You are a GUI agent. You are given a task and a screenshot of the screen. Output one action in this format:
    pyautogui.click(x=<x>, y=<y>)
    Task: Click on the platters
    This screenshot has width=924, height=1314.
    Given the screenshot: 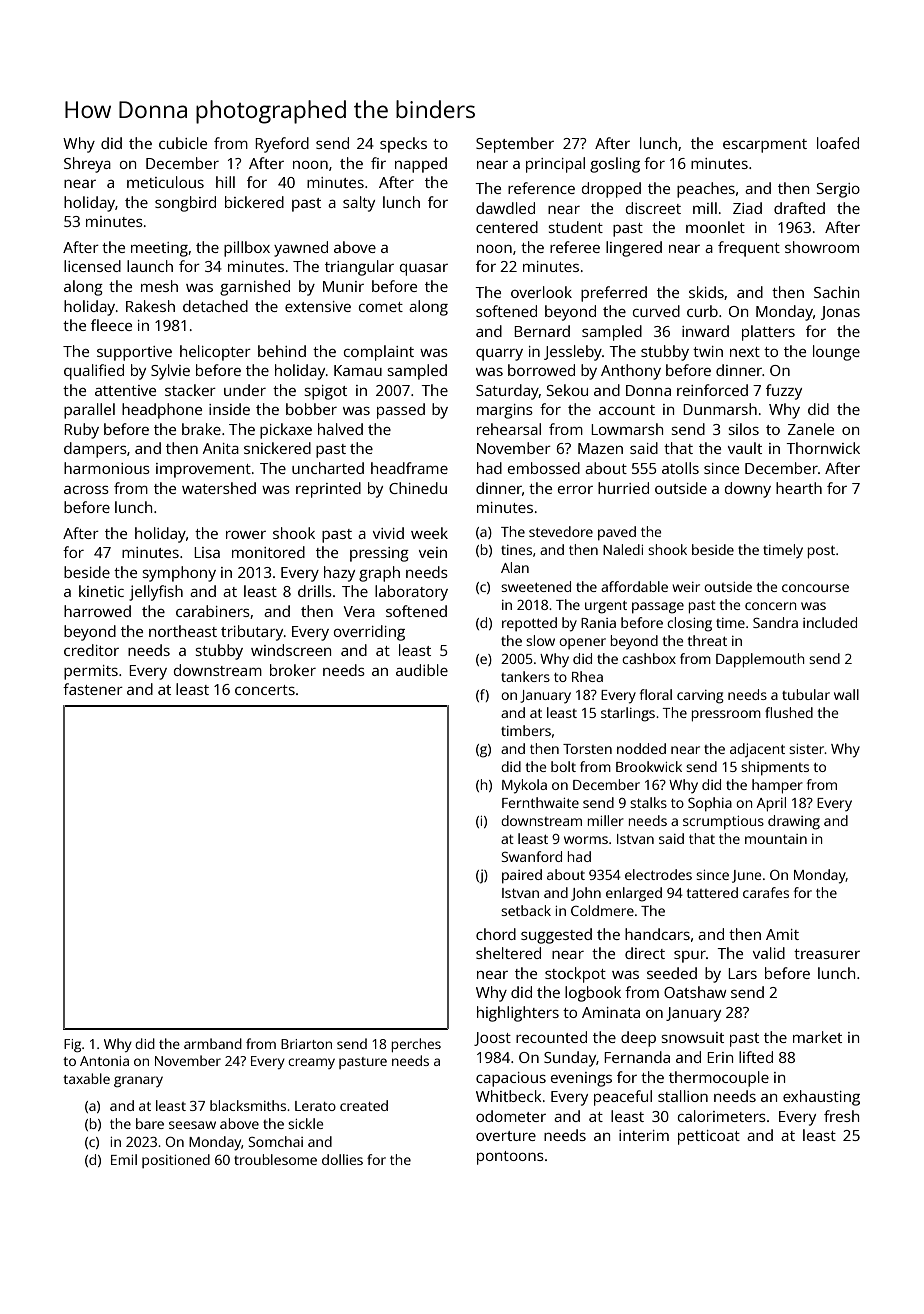 What is the action you would take?
    pyautogui.click(x=768, y=333)
